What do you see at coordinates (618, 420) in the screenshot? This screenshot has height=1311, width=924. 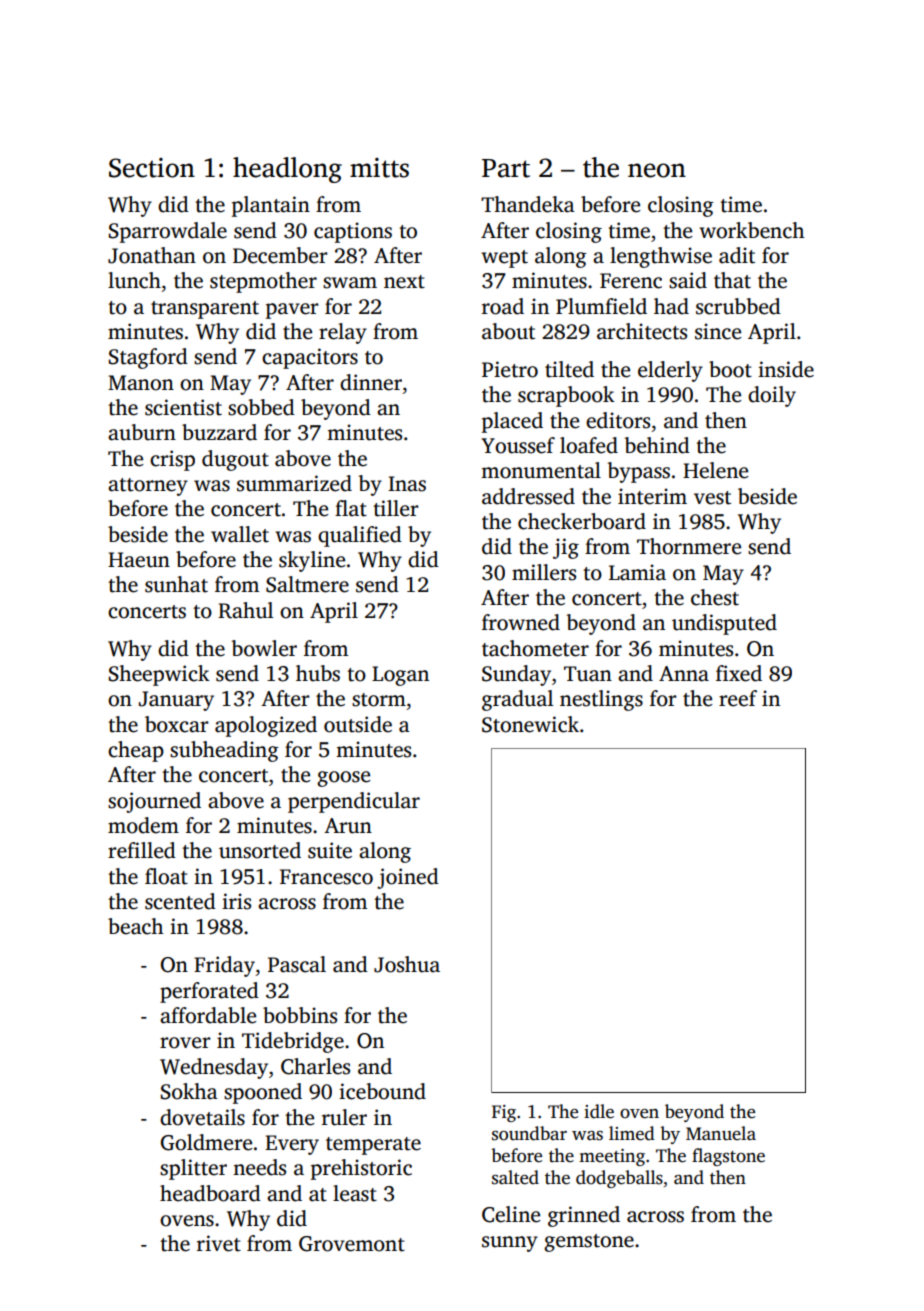 I see `editors` at bounding box center [618, 420].
